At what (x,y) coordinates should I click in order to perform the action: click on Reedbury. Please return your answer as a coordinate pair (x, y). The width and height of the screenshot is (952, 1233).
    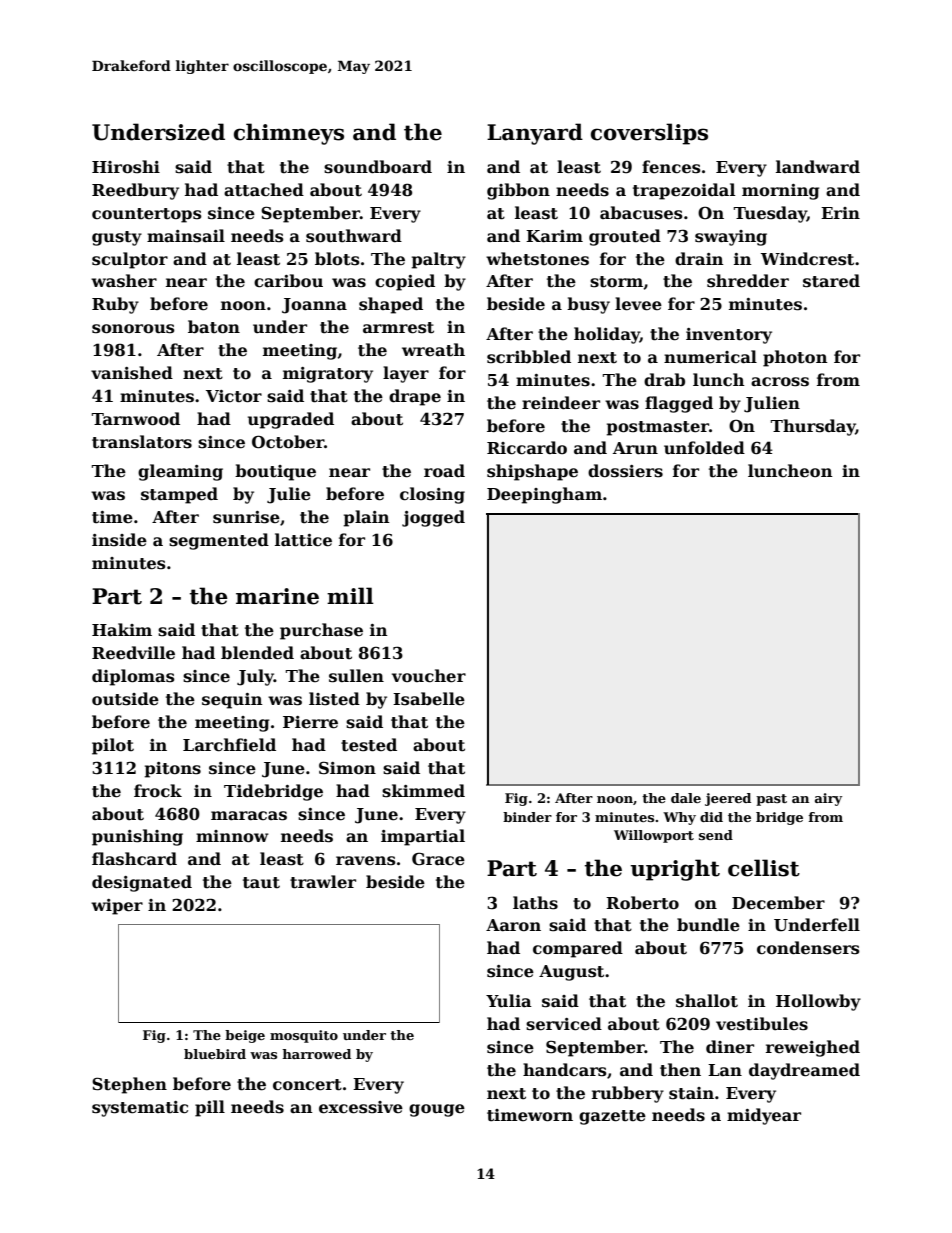
    Looking at the image, I should click on (135, 191).
